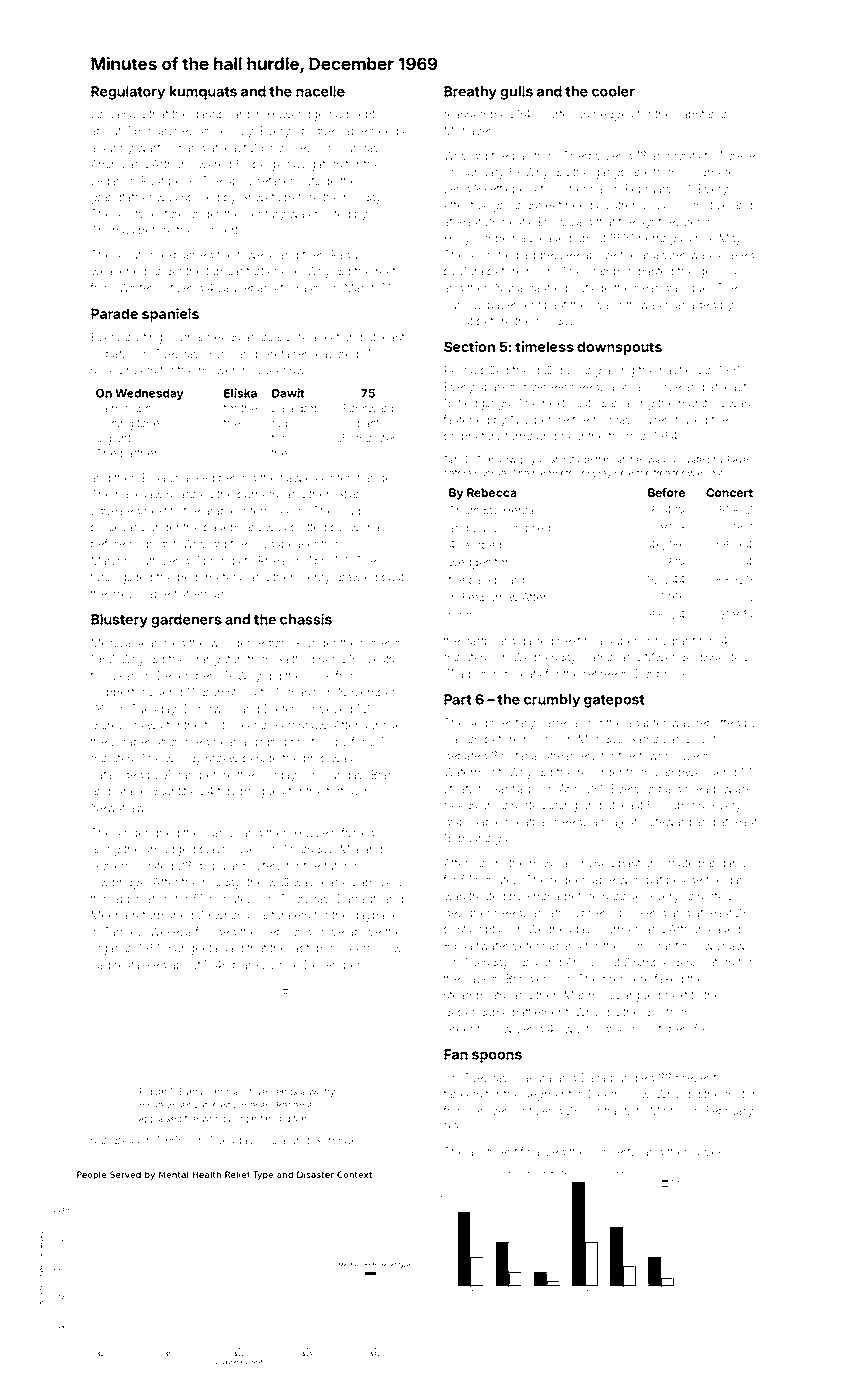 This screenshot has height=1400, width=849. Describe the element at coordinates (663, 256) in the screenshot. I see `analyzer` at that location.
